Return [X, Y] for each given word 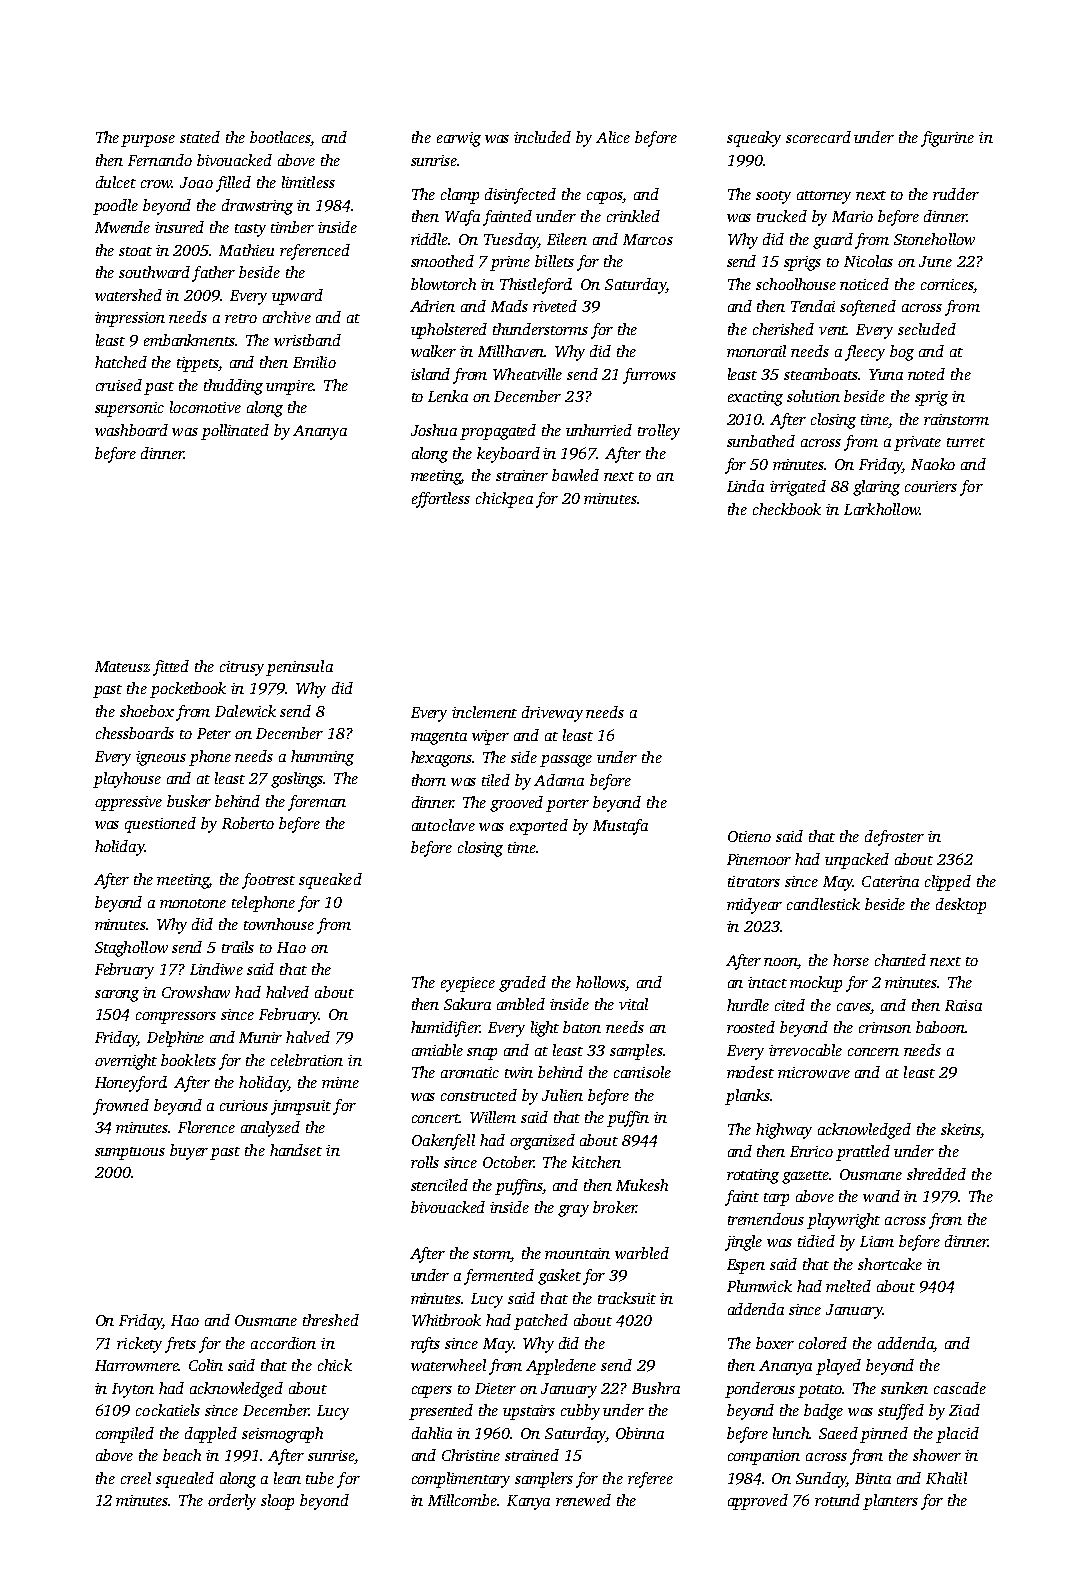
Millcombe [463, 1500]
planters [890, 1502]
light [545, 1029]
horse [851, 960]
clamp [460, 196]
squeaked [330, 881]
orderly [232, 1502]
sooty [773, 197]
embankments [189, 340]
